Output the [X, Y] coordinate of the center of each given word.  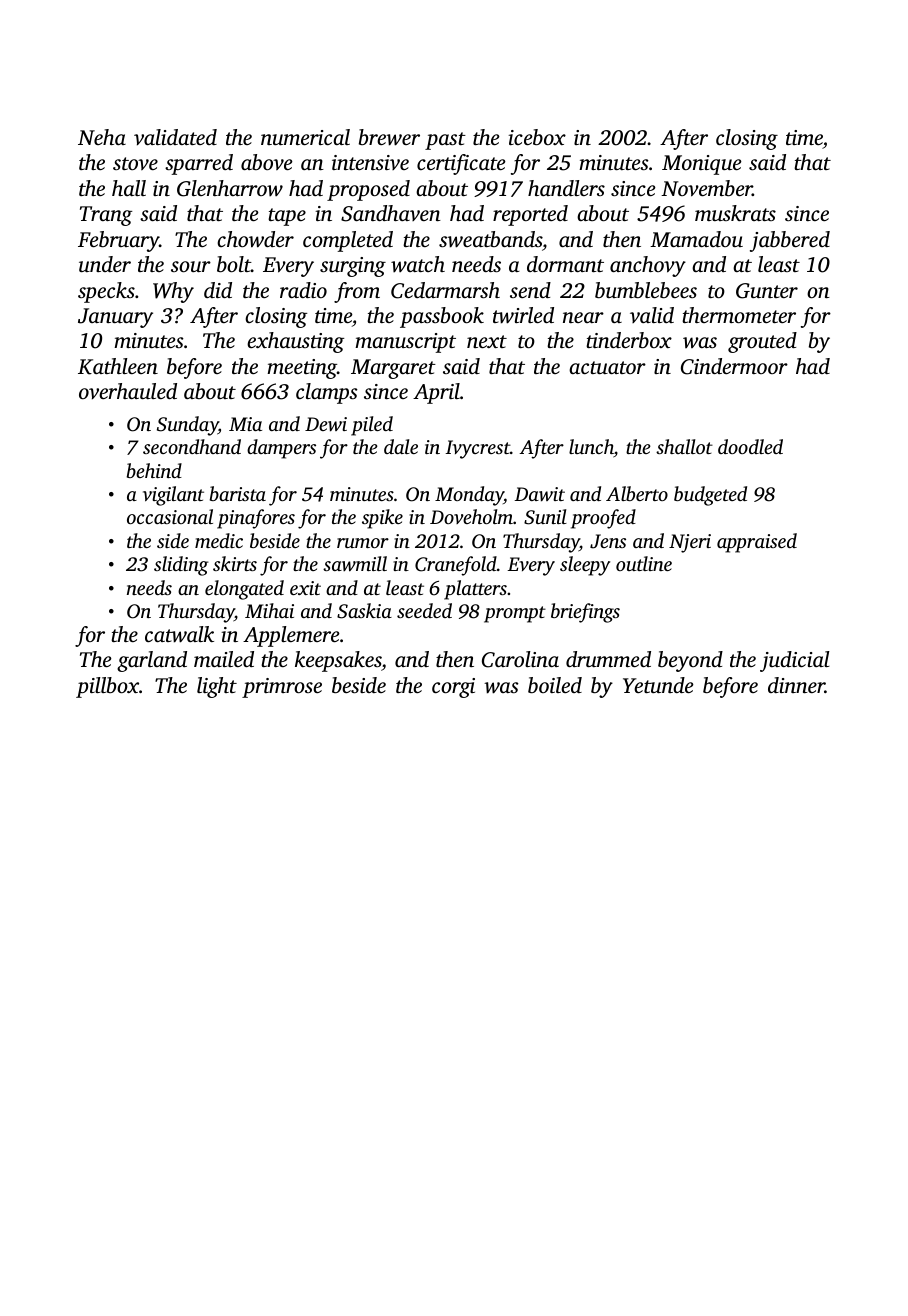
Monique [702, 165]
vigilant [173, 496]
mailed [224, 659]
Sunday [187, 426]
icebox [537, 137]
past [445, 141]
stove [135, 163]
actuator [607, 367]
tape [287, 217]
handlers [566, 188]
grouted [762, 342]
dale [401, 446]
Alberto [637, 493]
